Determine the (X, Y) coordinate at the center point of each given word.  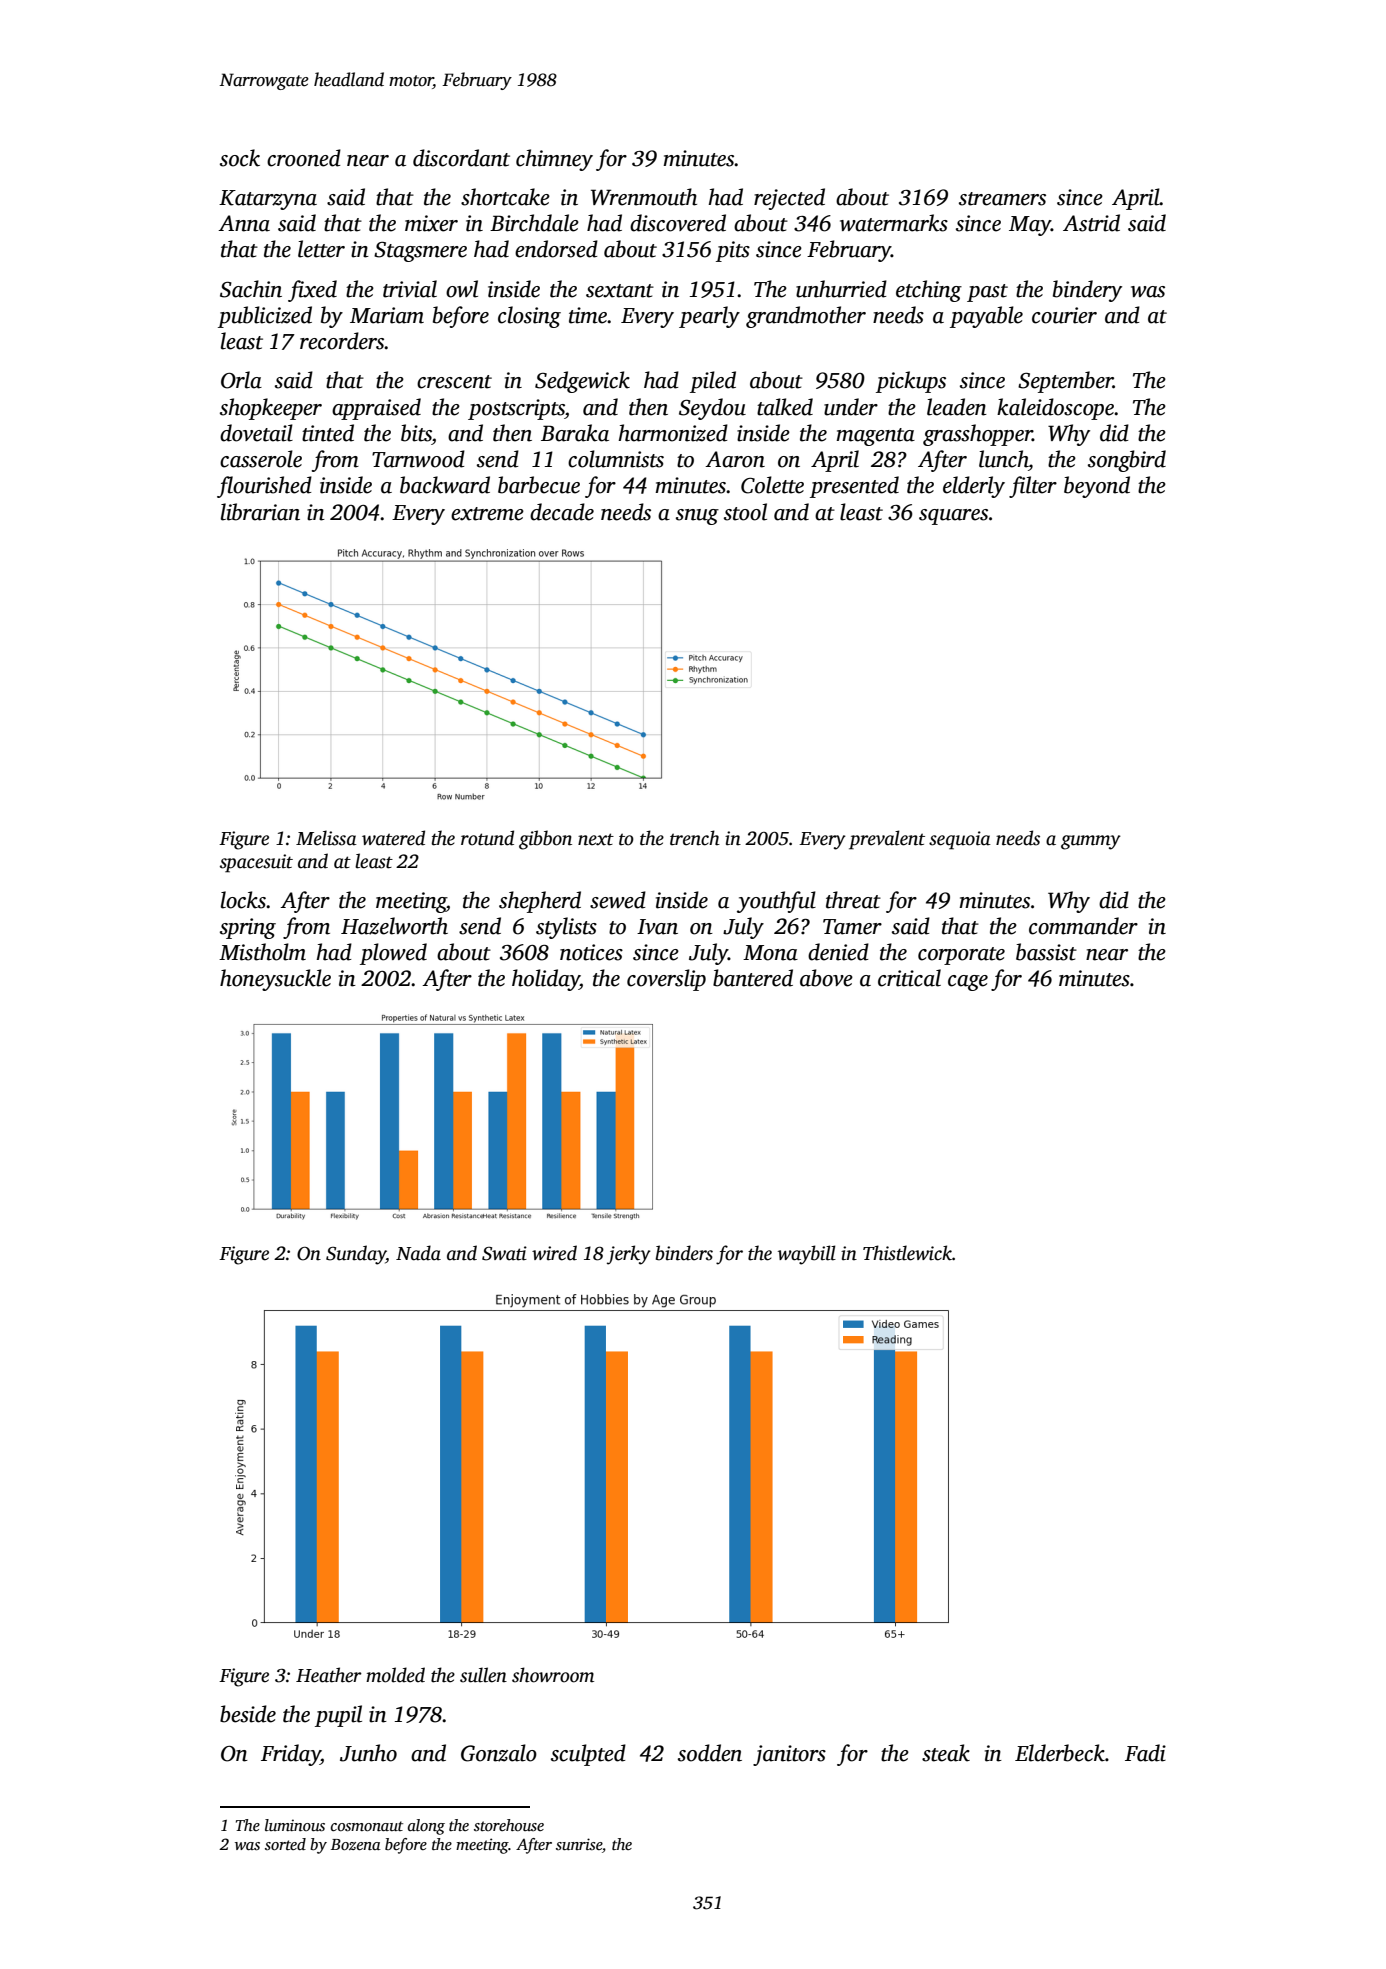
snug (697, 517)
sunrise (579, 1844)
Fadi (1145, 1753)
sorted (285, 1844)
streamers (1002, 199)
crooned (304, 158)
